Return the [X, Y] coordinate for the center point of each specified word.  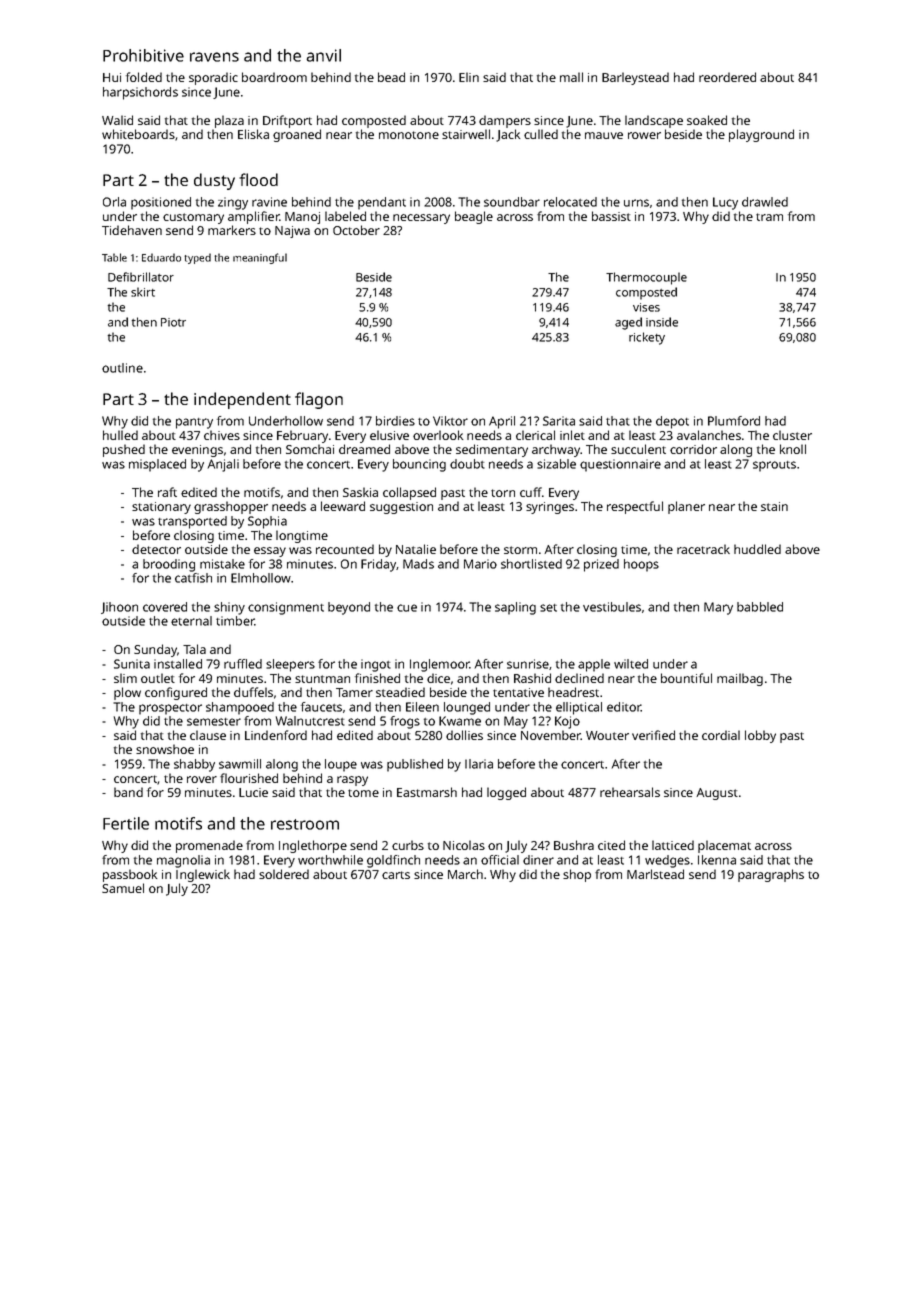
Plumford [734, 421]
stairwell [466, 134]
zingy [233, 203]
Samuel [123, 888]
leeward [343, 506]
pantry [194, 423]
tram [769, 217]
